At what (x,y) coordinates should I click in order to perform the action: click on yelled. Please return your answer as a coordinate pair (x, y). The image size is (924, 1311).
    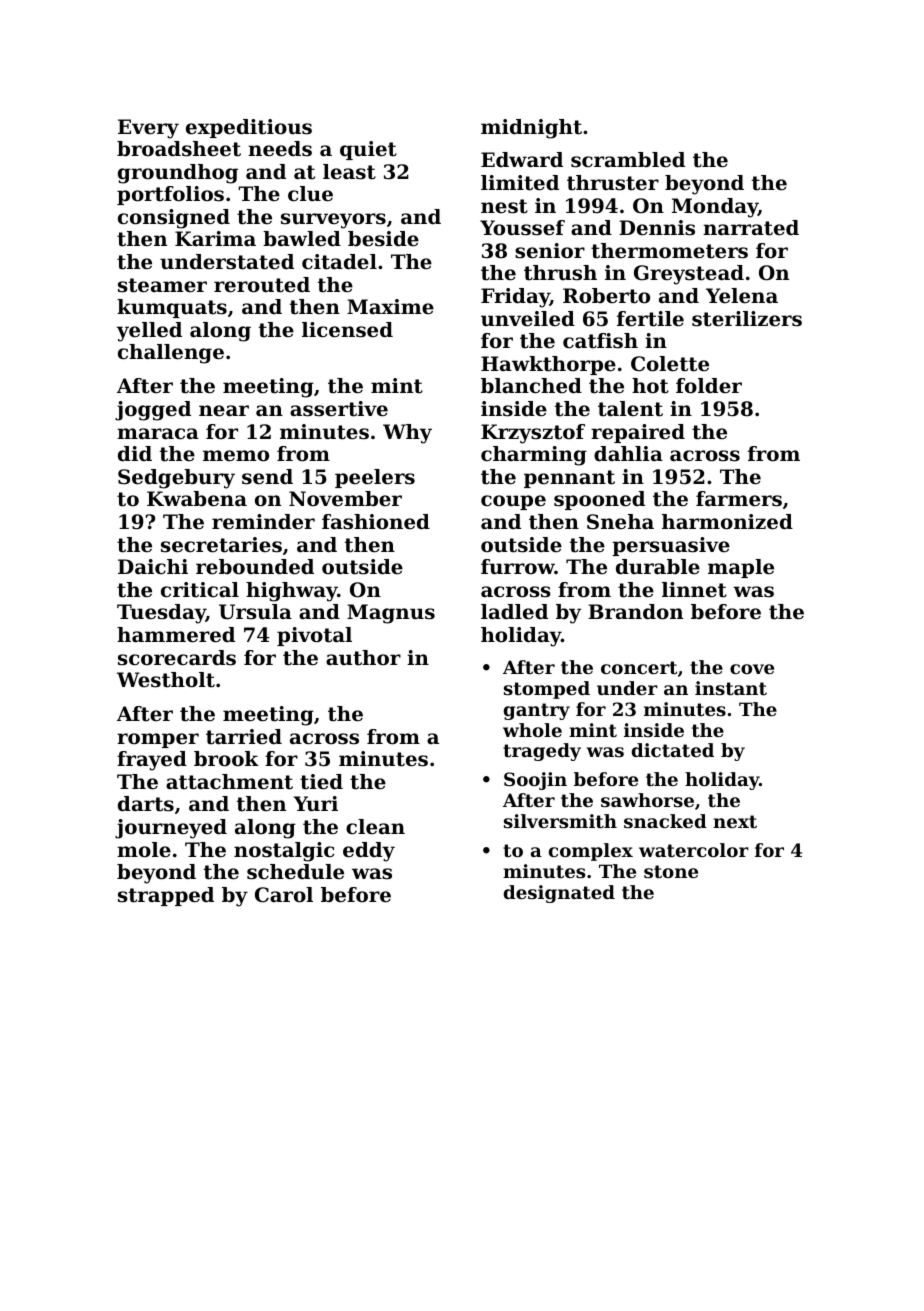
    Looking at the image, I should click on (149, 332).
